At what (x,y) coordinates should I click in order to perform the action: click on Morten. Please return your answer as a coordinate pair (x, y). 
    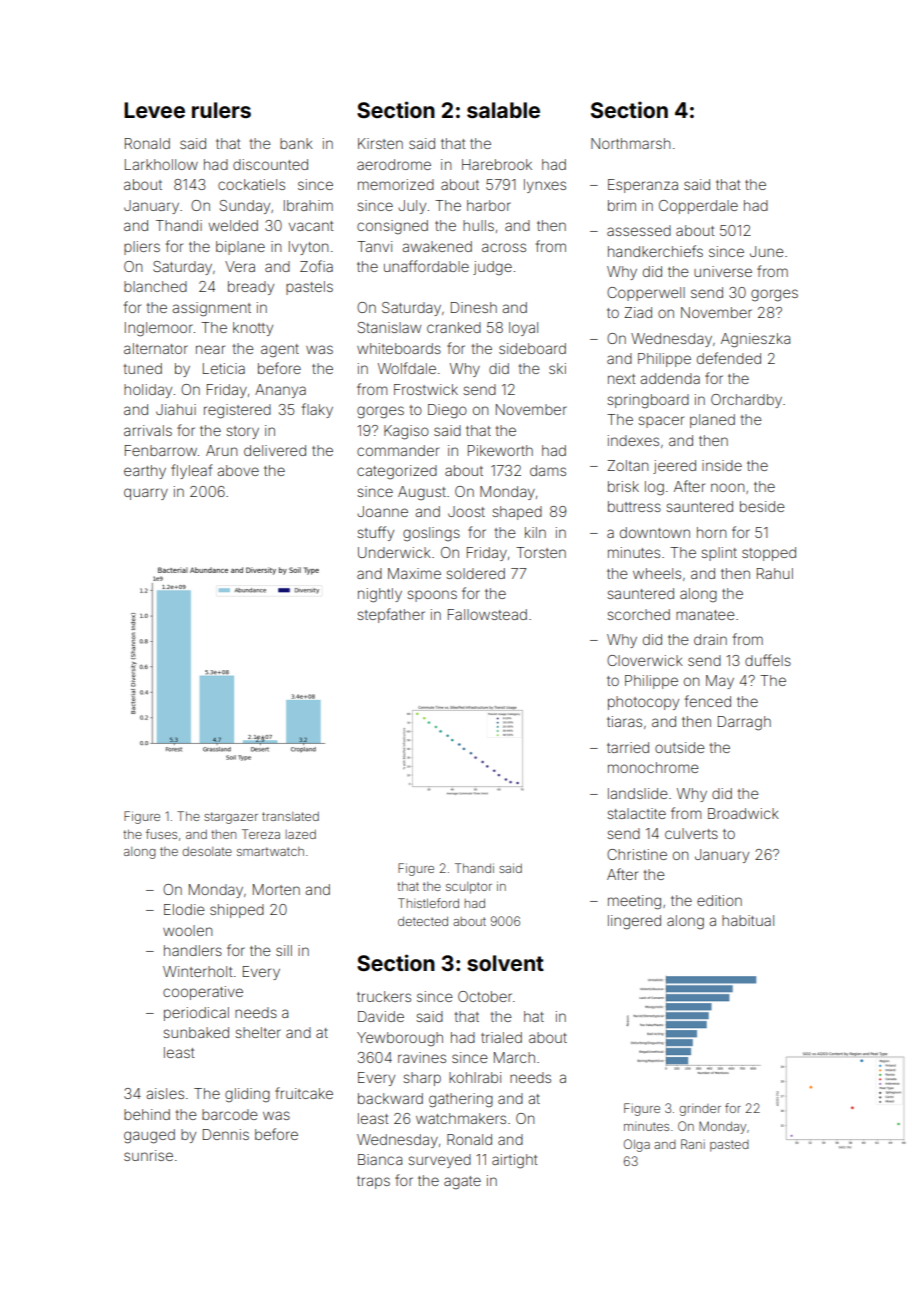
    Looking at the image, I should click on (276, 889).
